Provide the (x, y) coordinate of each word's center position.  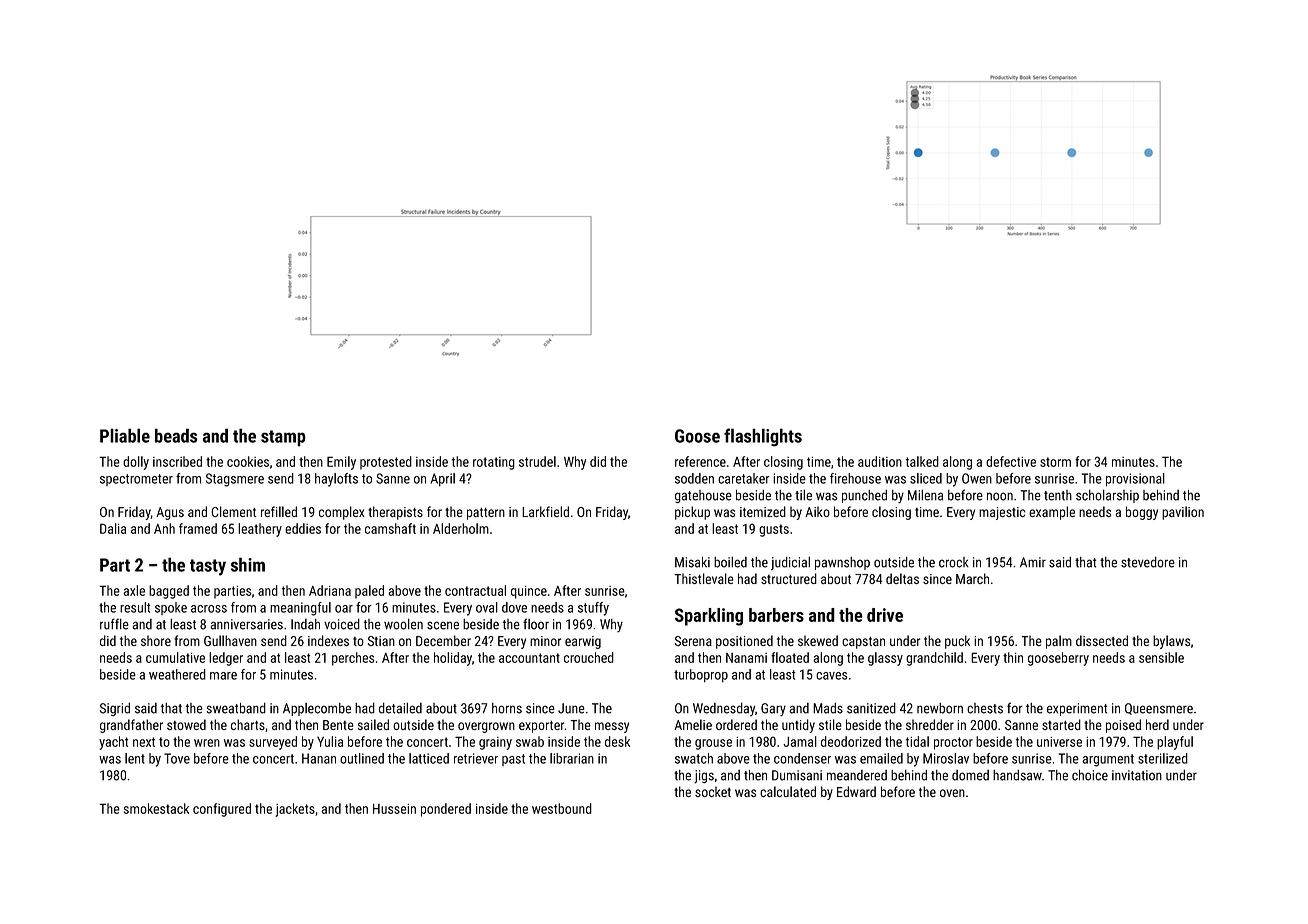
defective (1011, 461)
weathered (177, 674)
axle (134, 590)
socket (713, 791)
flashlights (763, 437)
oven (952, 793)
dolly (136, 463)
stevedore (1148, 562)
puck (957, 642)
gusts (774, 530)
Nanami (746, 658)
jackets (295, 810)
